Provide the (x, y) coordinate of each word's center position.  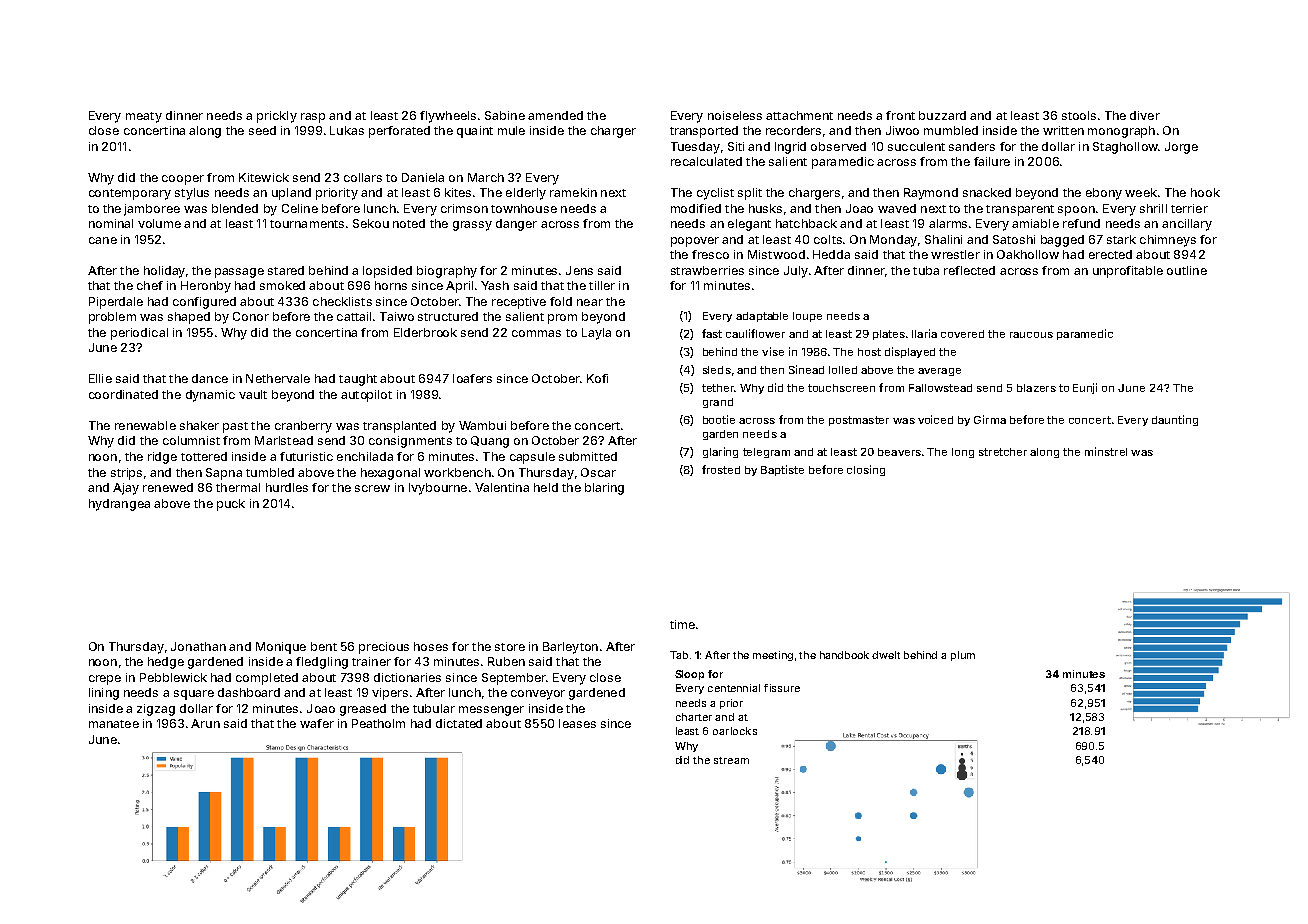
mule (511, 130)
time (682, 624)
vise (773, 351)
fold (561, 301)
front (900, 115)
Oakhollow (1028, 254)
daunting (1175, 420)
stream (731, 760)
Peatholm (378, 723)
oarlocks (735, 731)
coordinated (123, 394)
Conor (251, 316)
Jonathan (198, 646)
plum (963, 656)
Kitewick (264, 177)
